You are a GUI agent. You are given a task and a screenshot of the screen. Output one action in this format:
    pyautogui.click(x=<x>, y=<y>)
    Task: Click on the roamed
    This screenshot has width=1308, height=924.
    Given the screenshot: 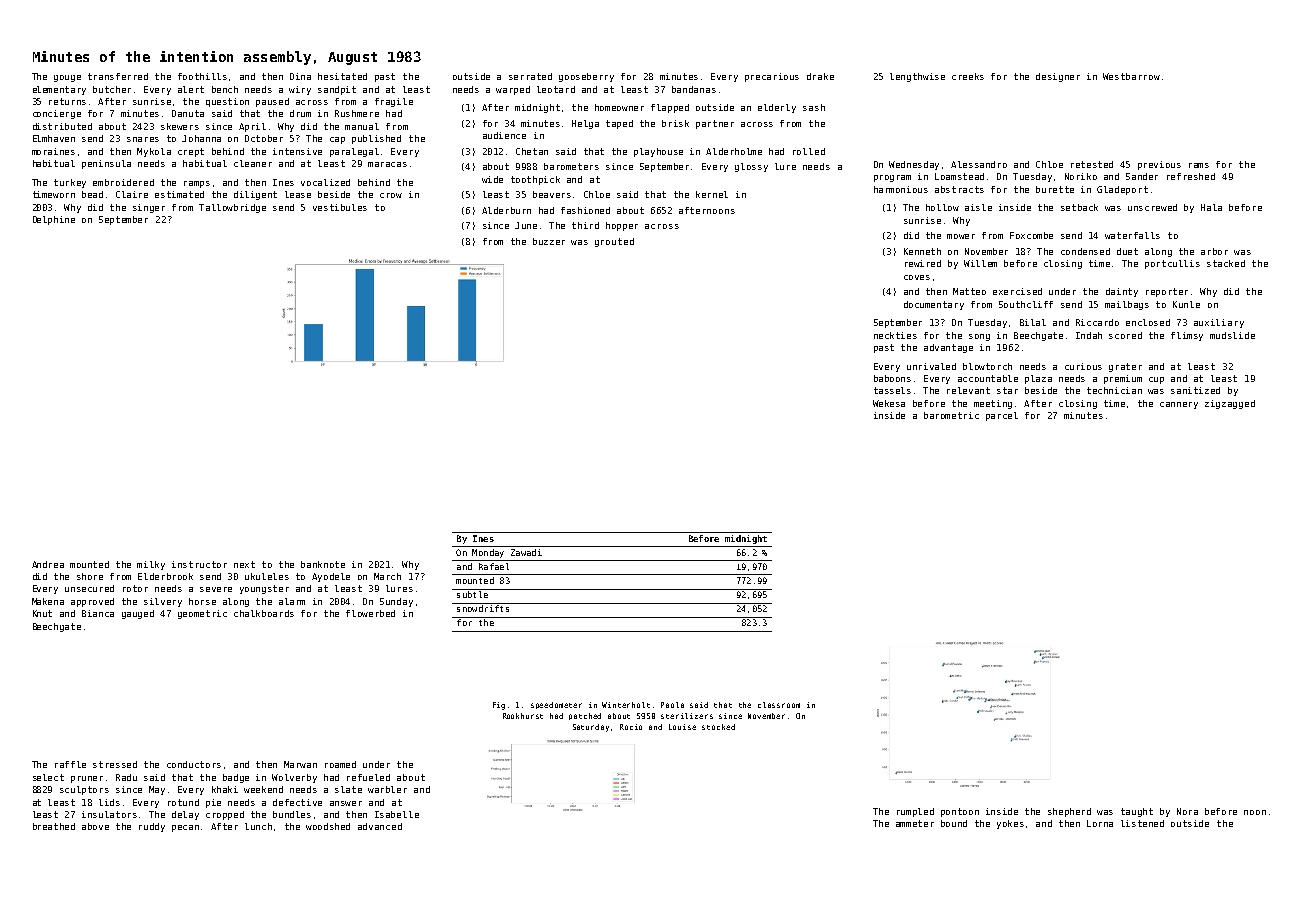 What is the action you would take?
    pyautogui.click(x=340, y=764)
